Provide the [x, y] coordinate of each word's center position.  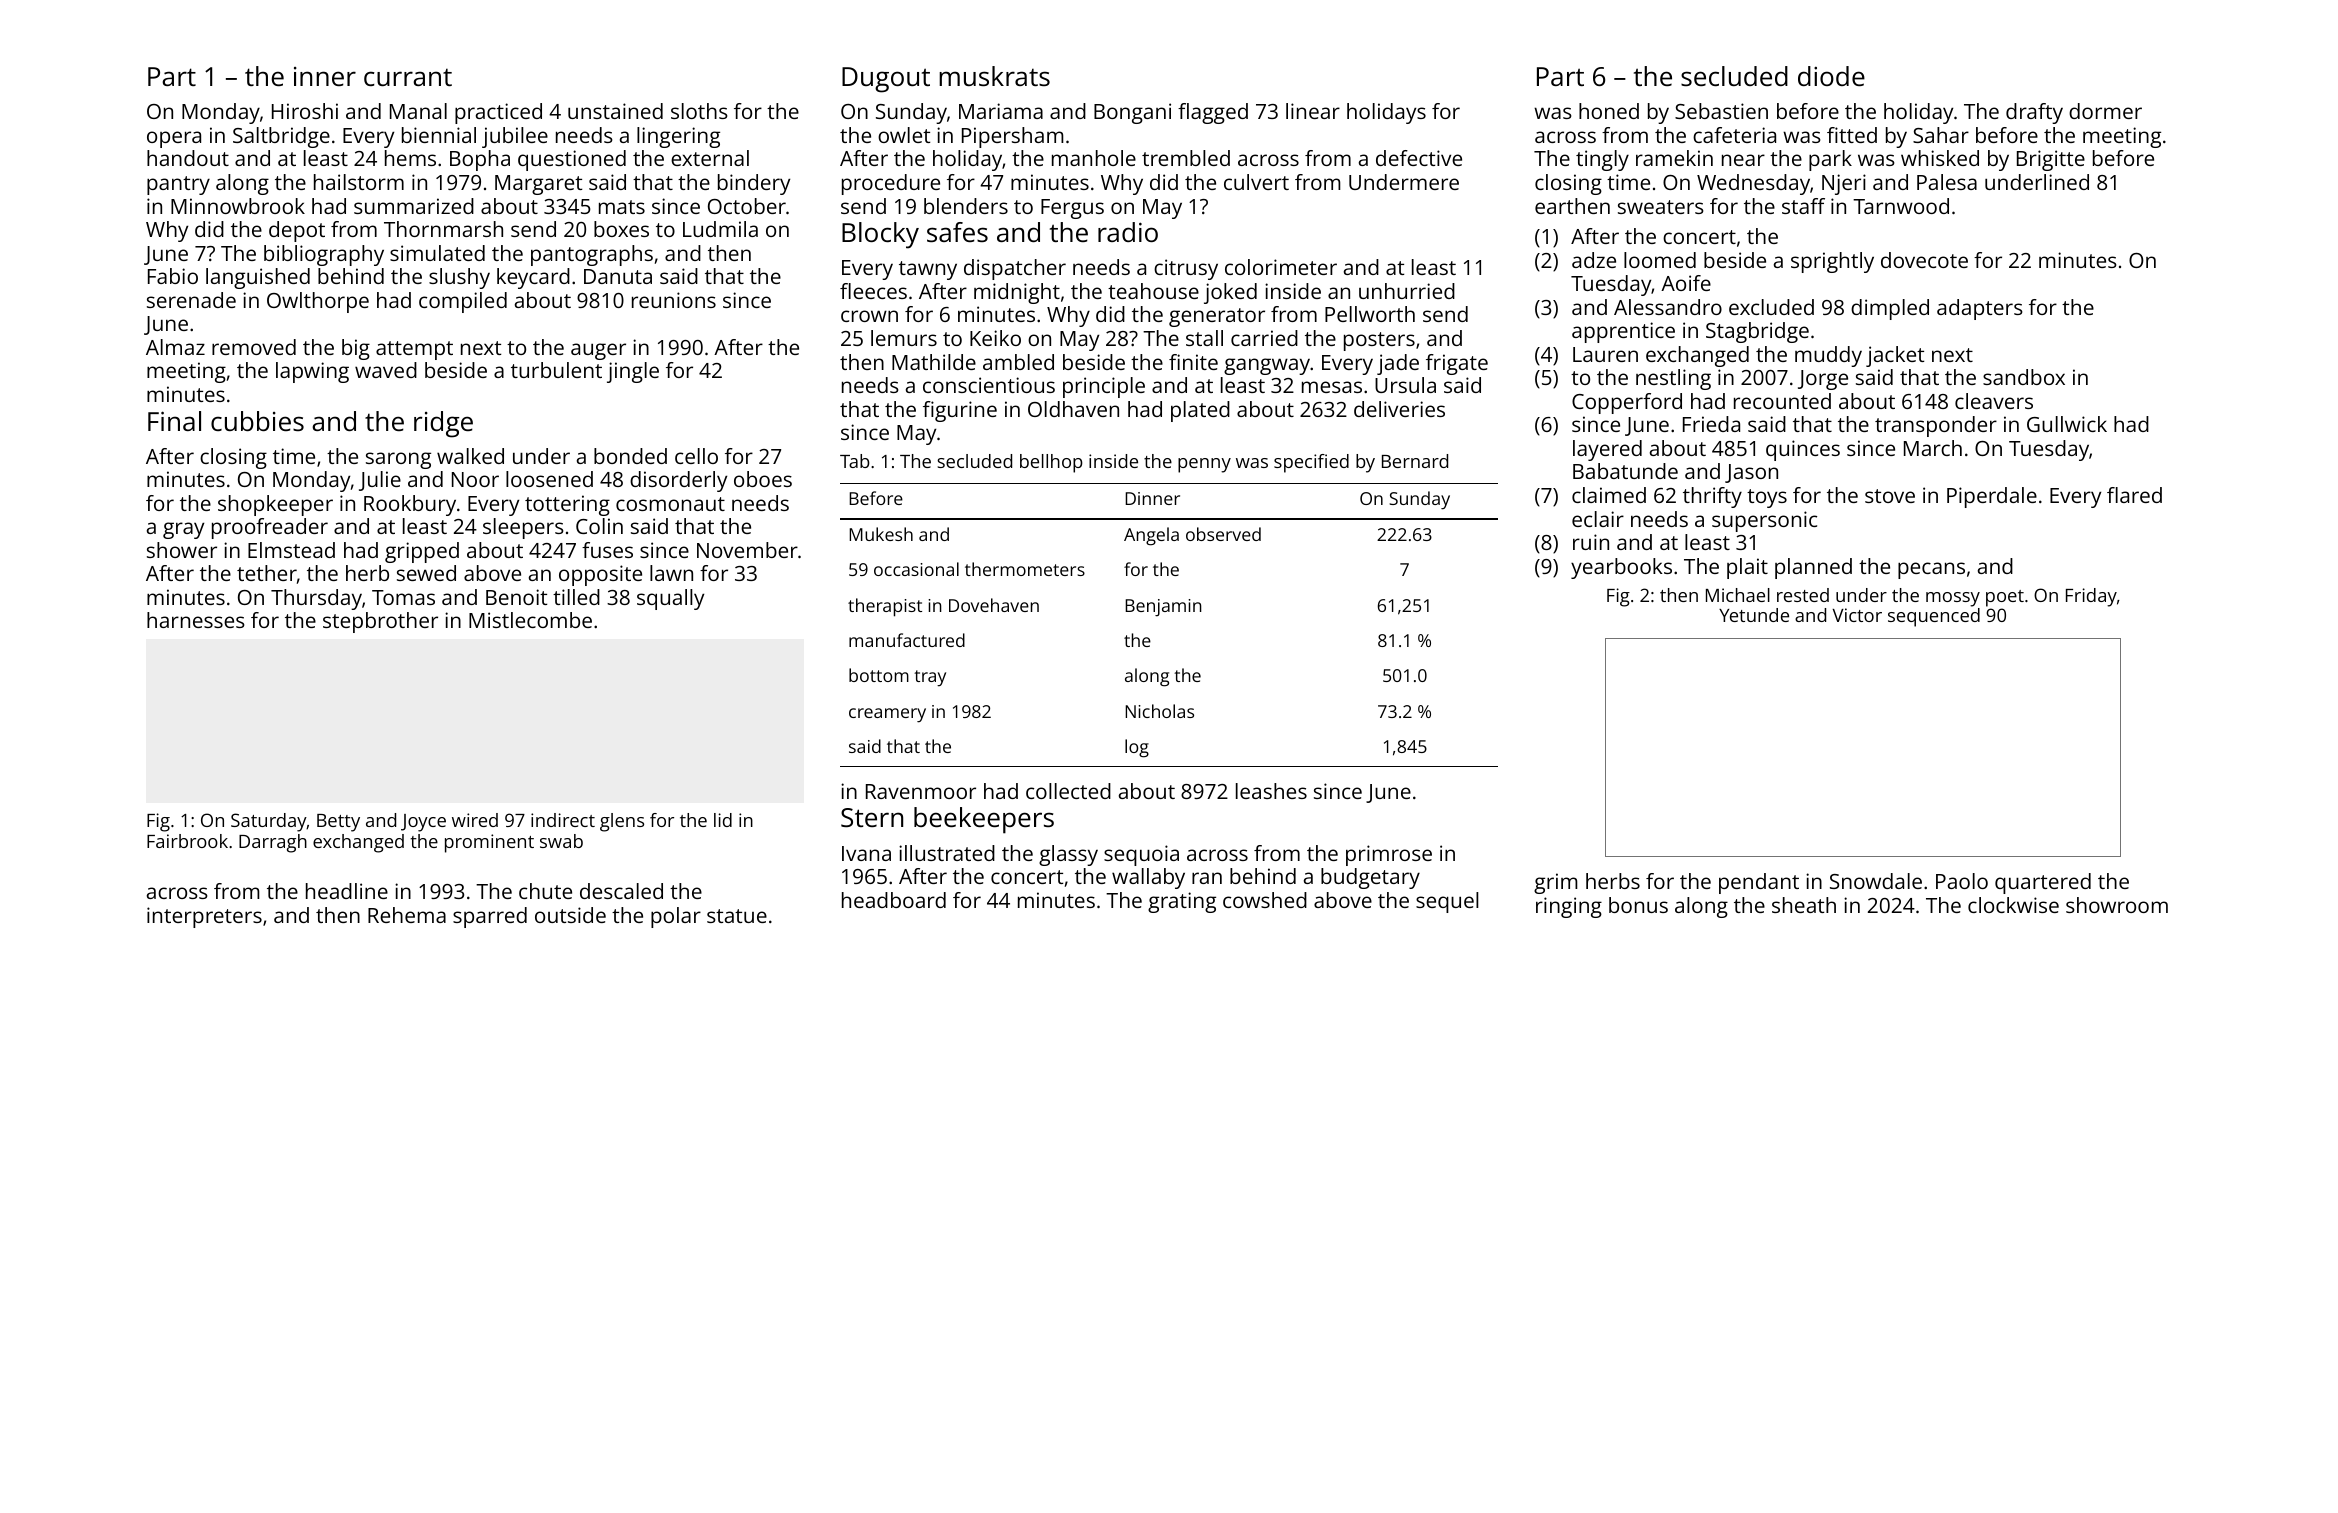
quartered [2043, 883]
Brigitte [2051, 160]
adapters [1980, 309]
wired [475, 820]
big [356, 349]
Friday [2091, 597]
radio [1128, 232]
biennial [439, 135]
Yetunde [1754, 615]
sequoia [1141, 855]
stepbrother [380, 622]
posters [1379, 341]
